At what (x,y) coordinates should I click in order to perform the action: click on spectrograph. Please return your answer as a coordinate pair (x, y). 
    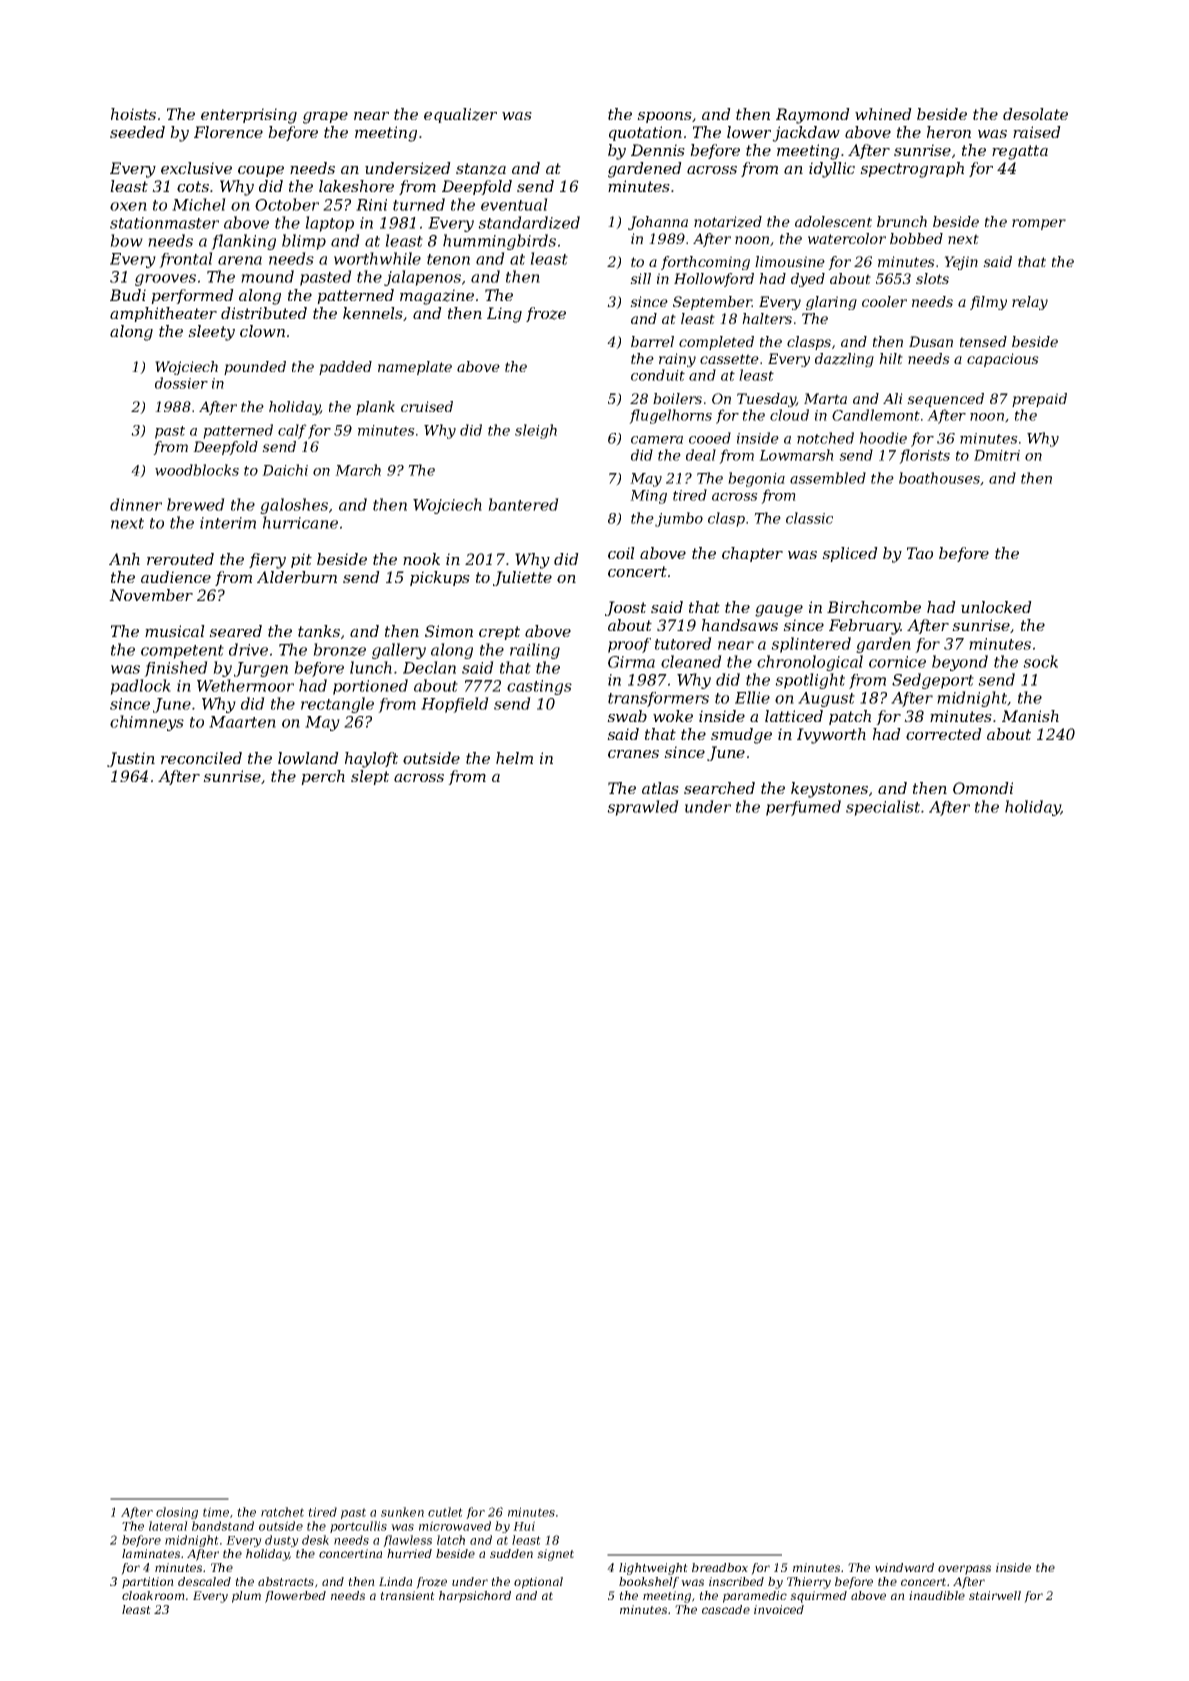
    Looking at the image, I should click on (912, 170).
